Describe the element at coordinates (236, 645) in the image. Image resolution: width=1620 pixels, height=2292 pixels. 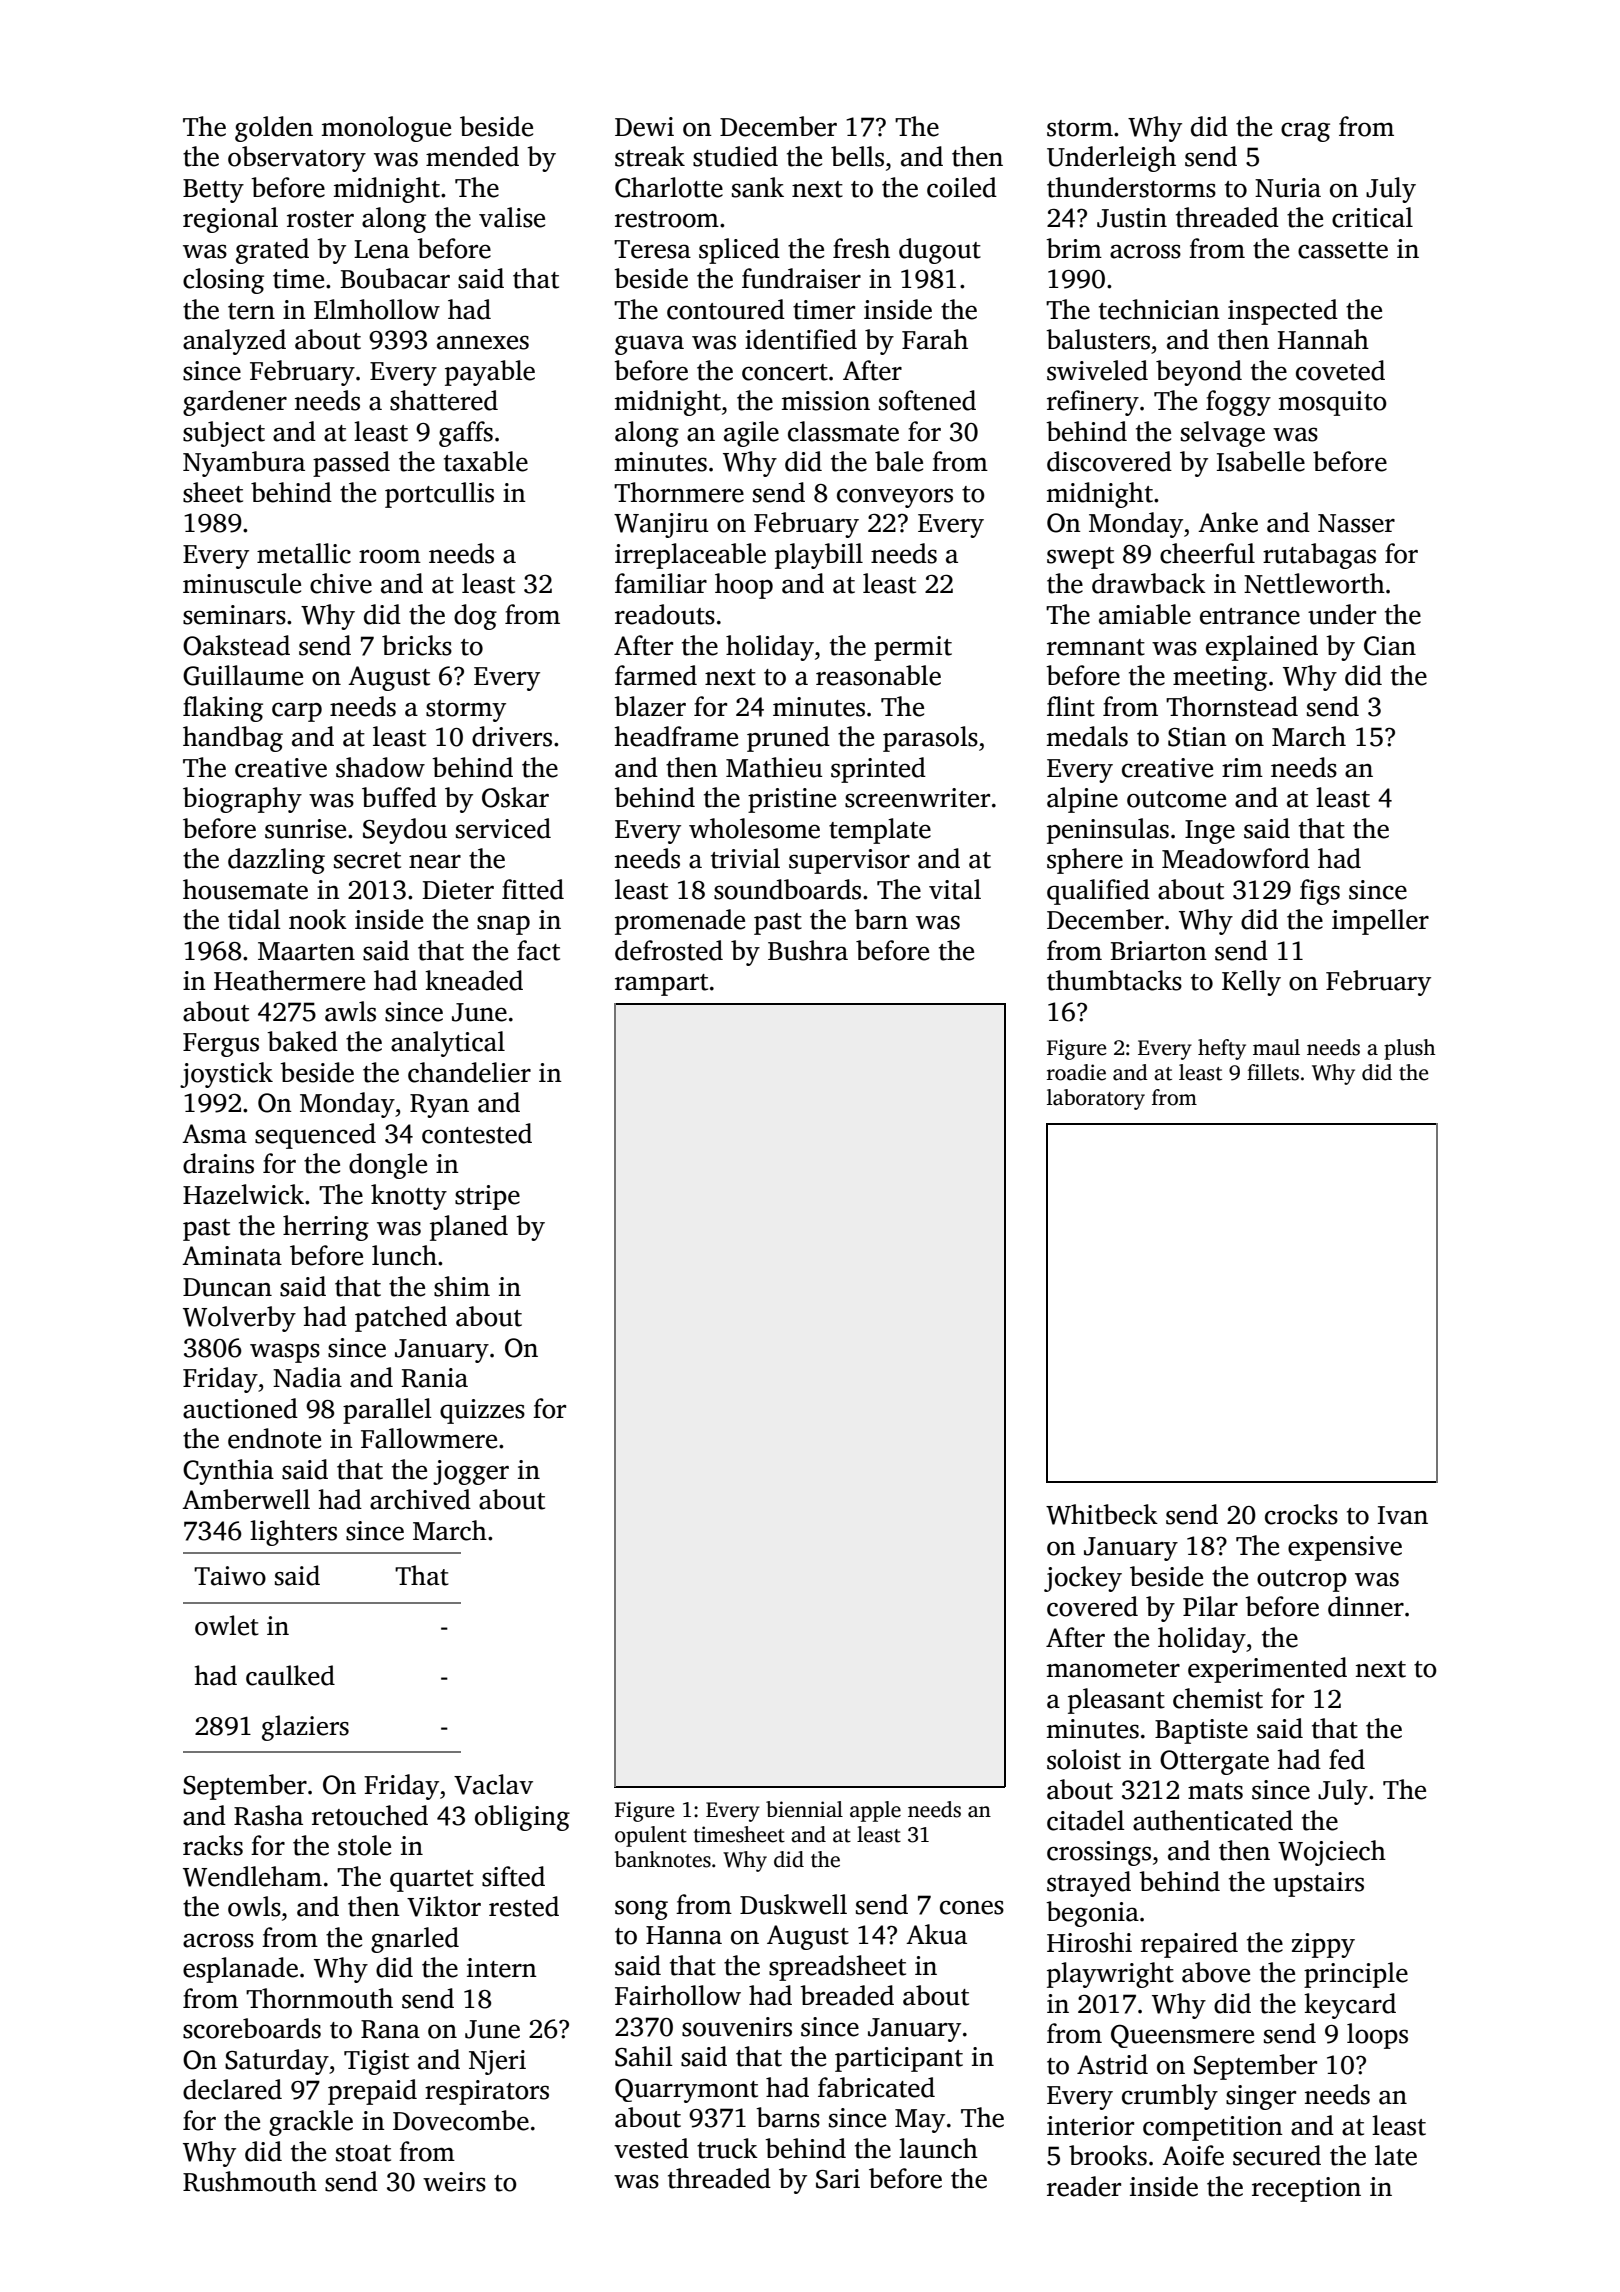
I see `Oakstead` at that location.
